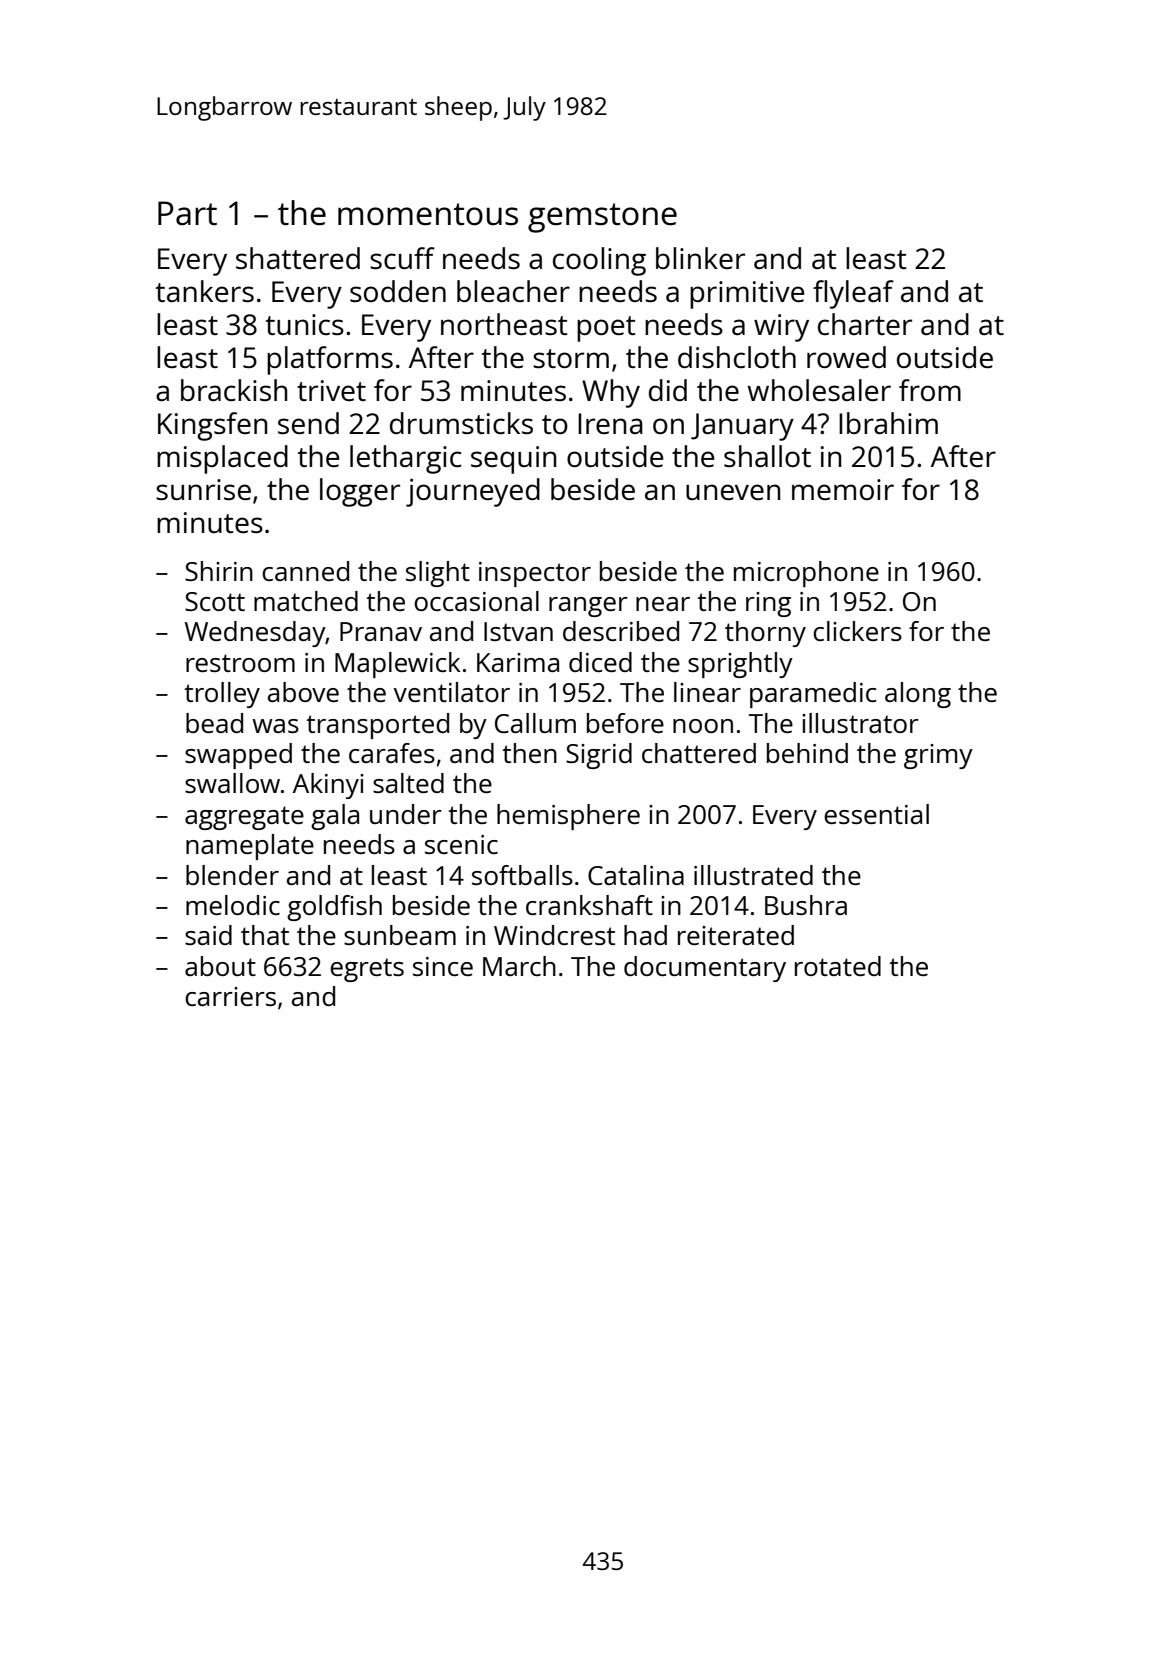 Image resolution: width=1165 pixels, height=1654 pixels. What do you see at coordinates (611, 393) in the page?
I see `Why` at bounding box center [611, 393].
